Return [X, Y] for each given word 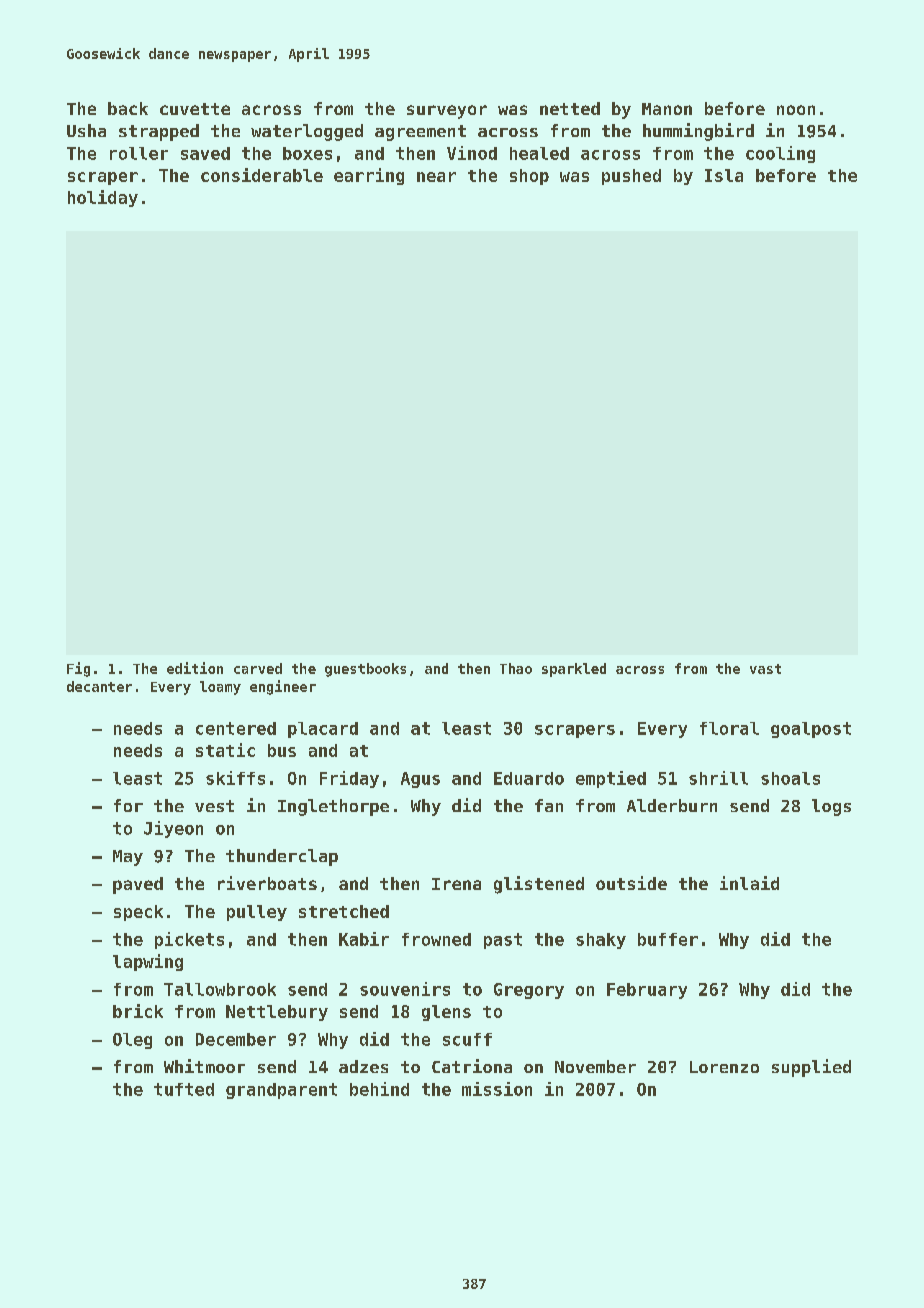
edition [195, 668]
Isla [724, 175]
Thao [516, 668]
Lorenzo [724, 1067]
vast [765, 669]
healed [539, 153]
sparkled [574, 670]
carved [258, 668]
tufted [184, 1089]
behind [379, 1089]
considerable [262, 175]
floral [729, 728]
